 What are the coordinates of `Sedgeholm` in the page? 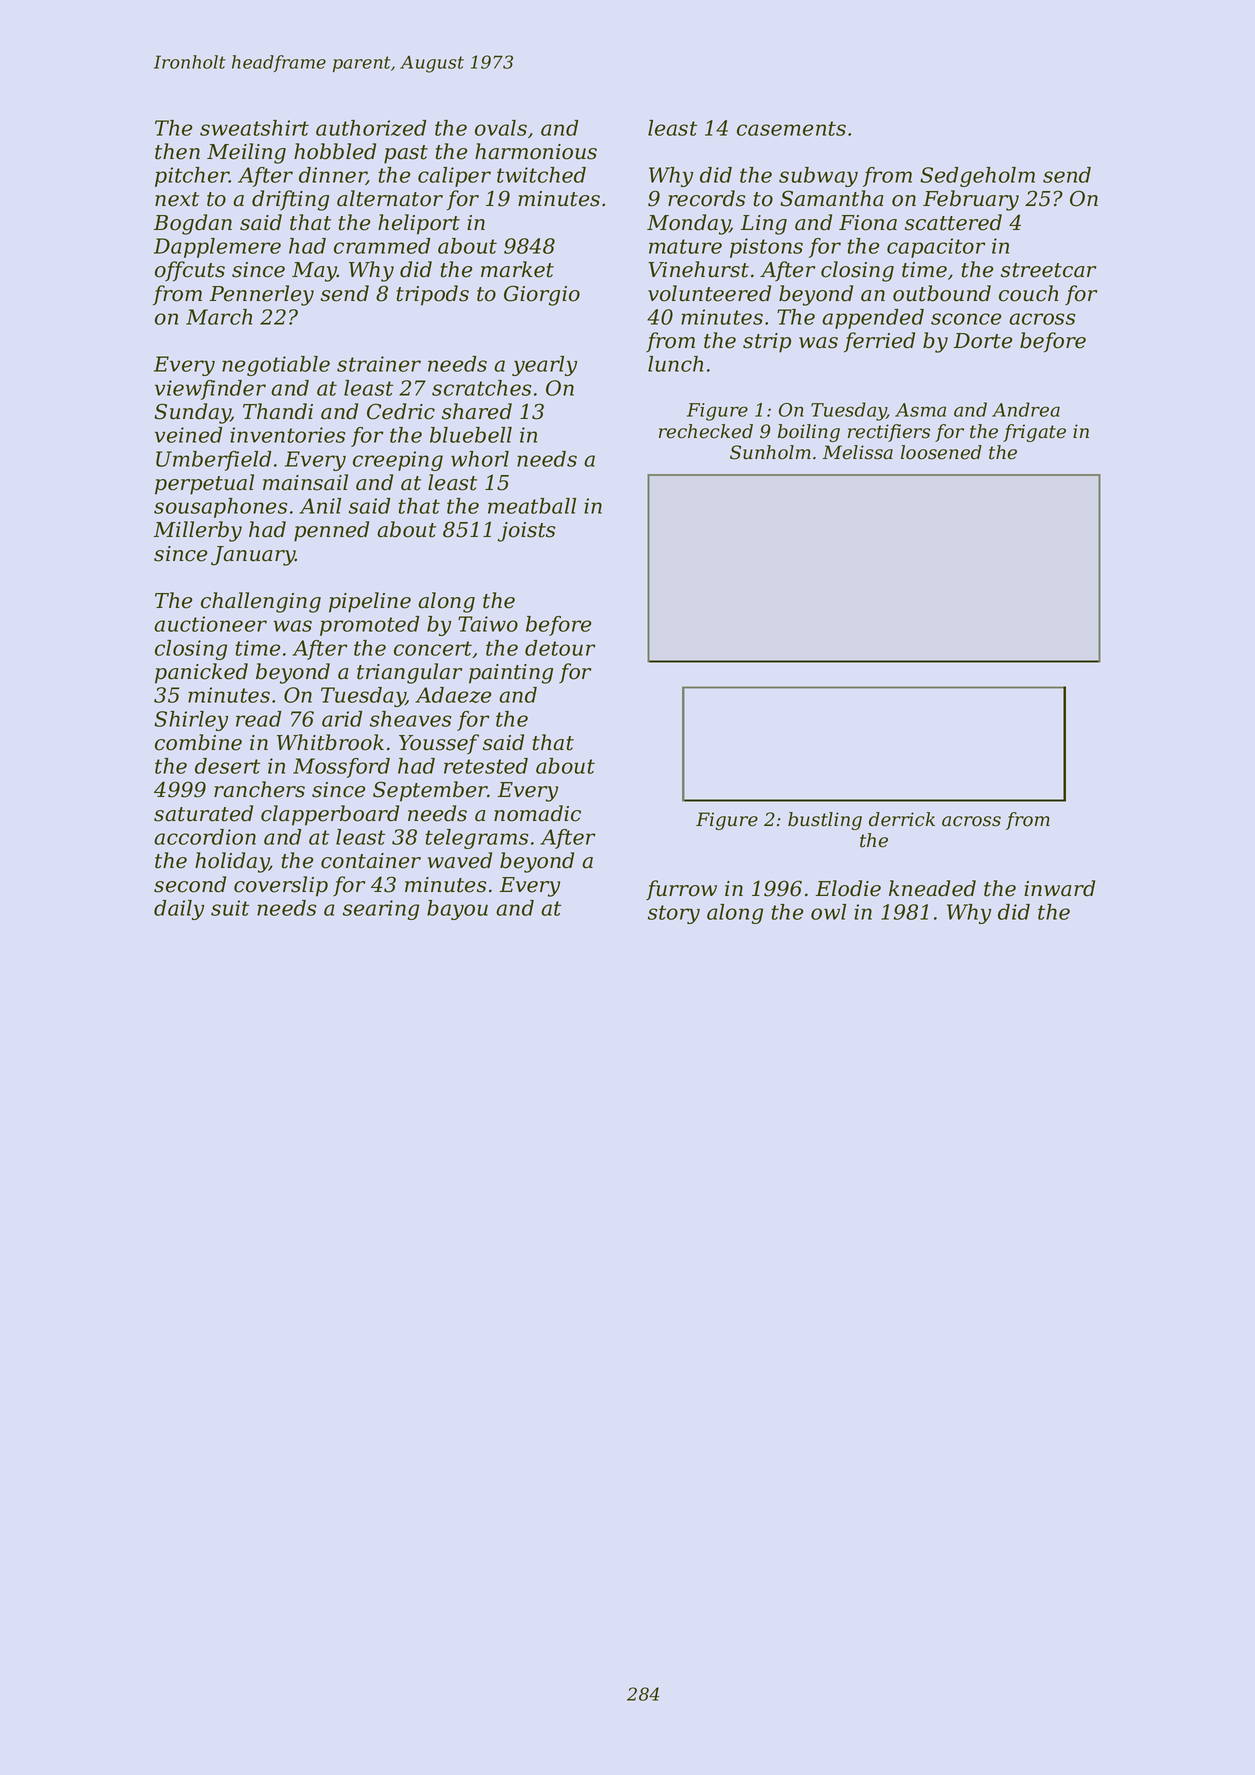 It's located at (977, 177).
